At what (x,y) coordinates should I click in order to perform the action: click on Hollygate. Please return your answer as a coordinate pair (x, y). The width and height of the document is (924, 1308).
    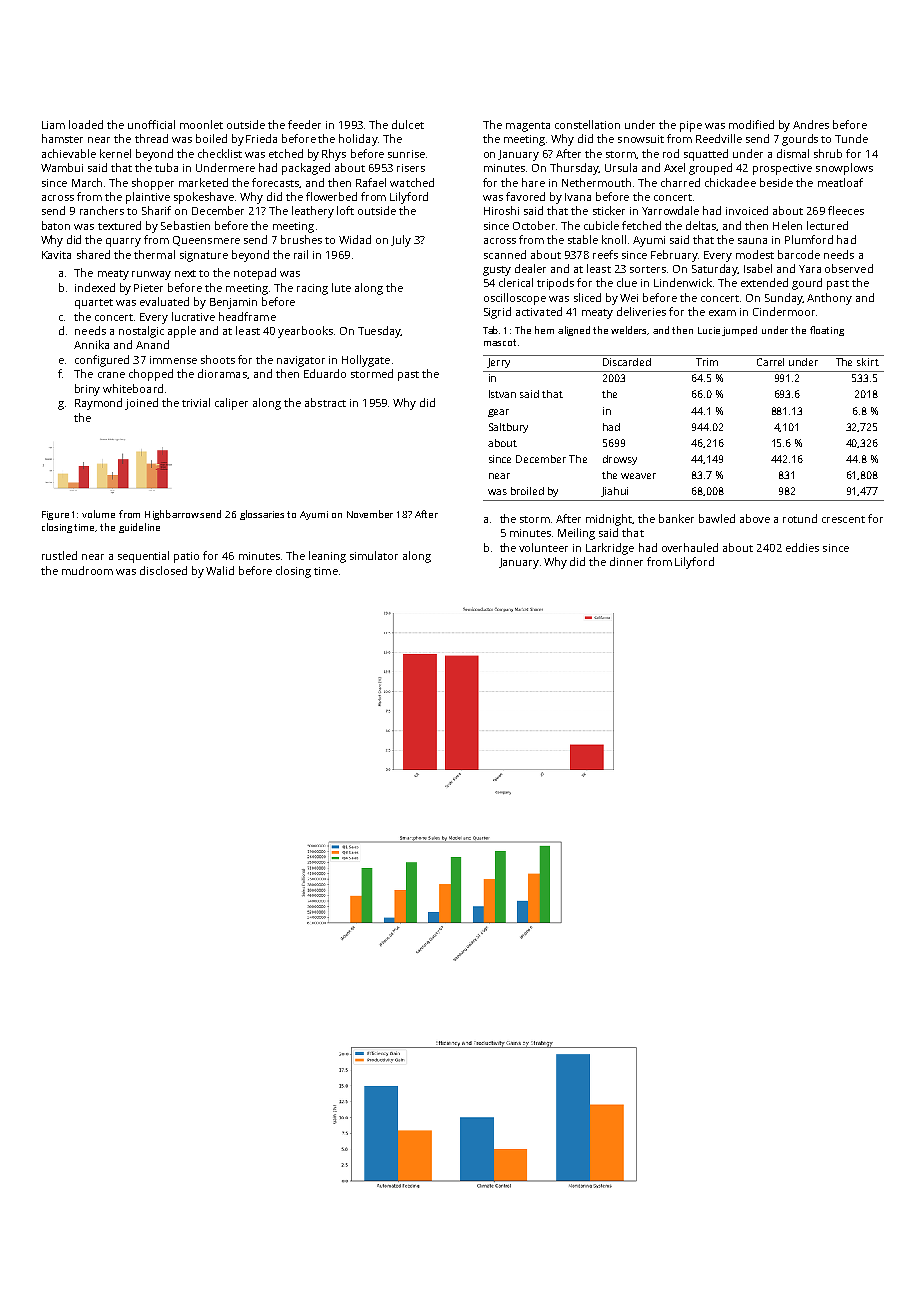
    Looking at the image, I should click on (366, 361).
